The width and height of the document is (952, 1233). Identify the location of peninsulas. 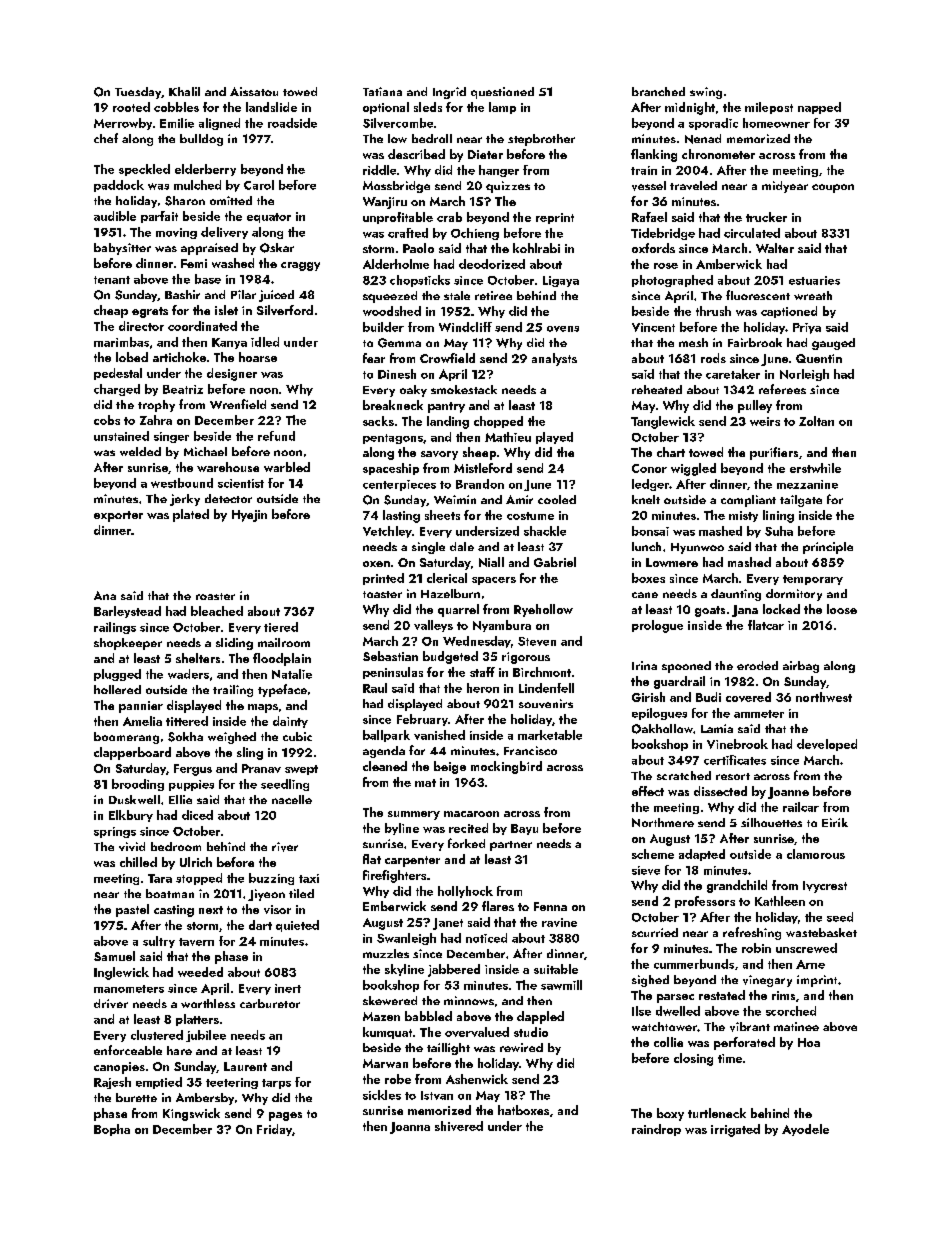
(393, 673).
